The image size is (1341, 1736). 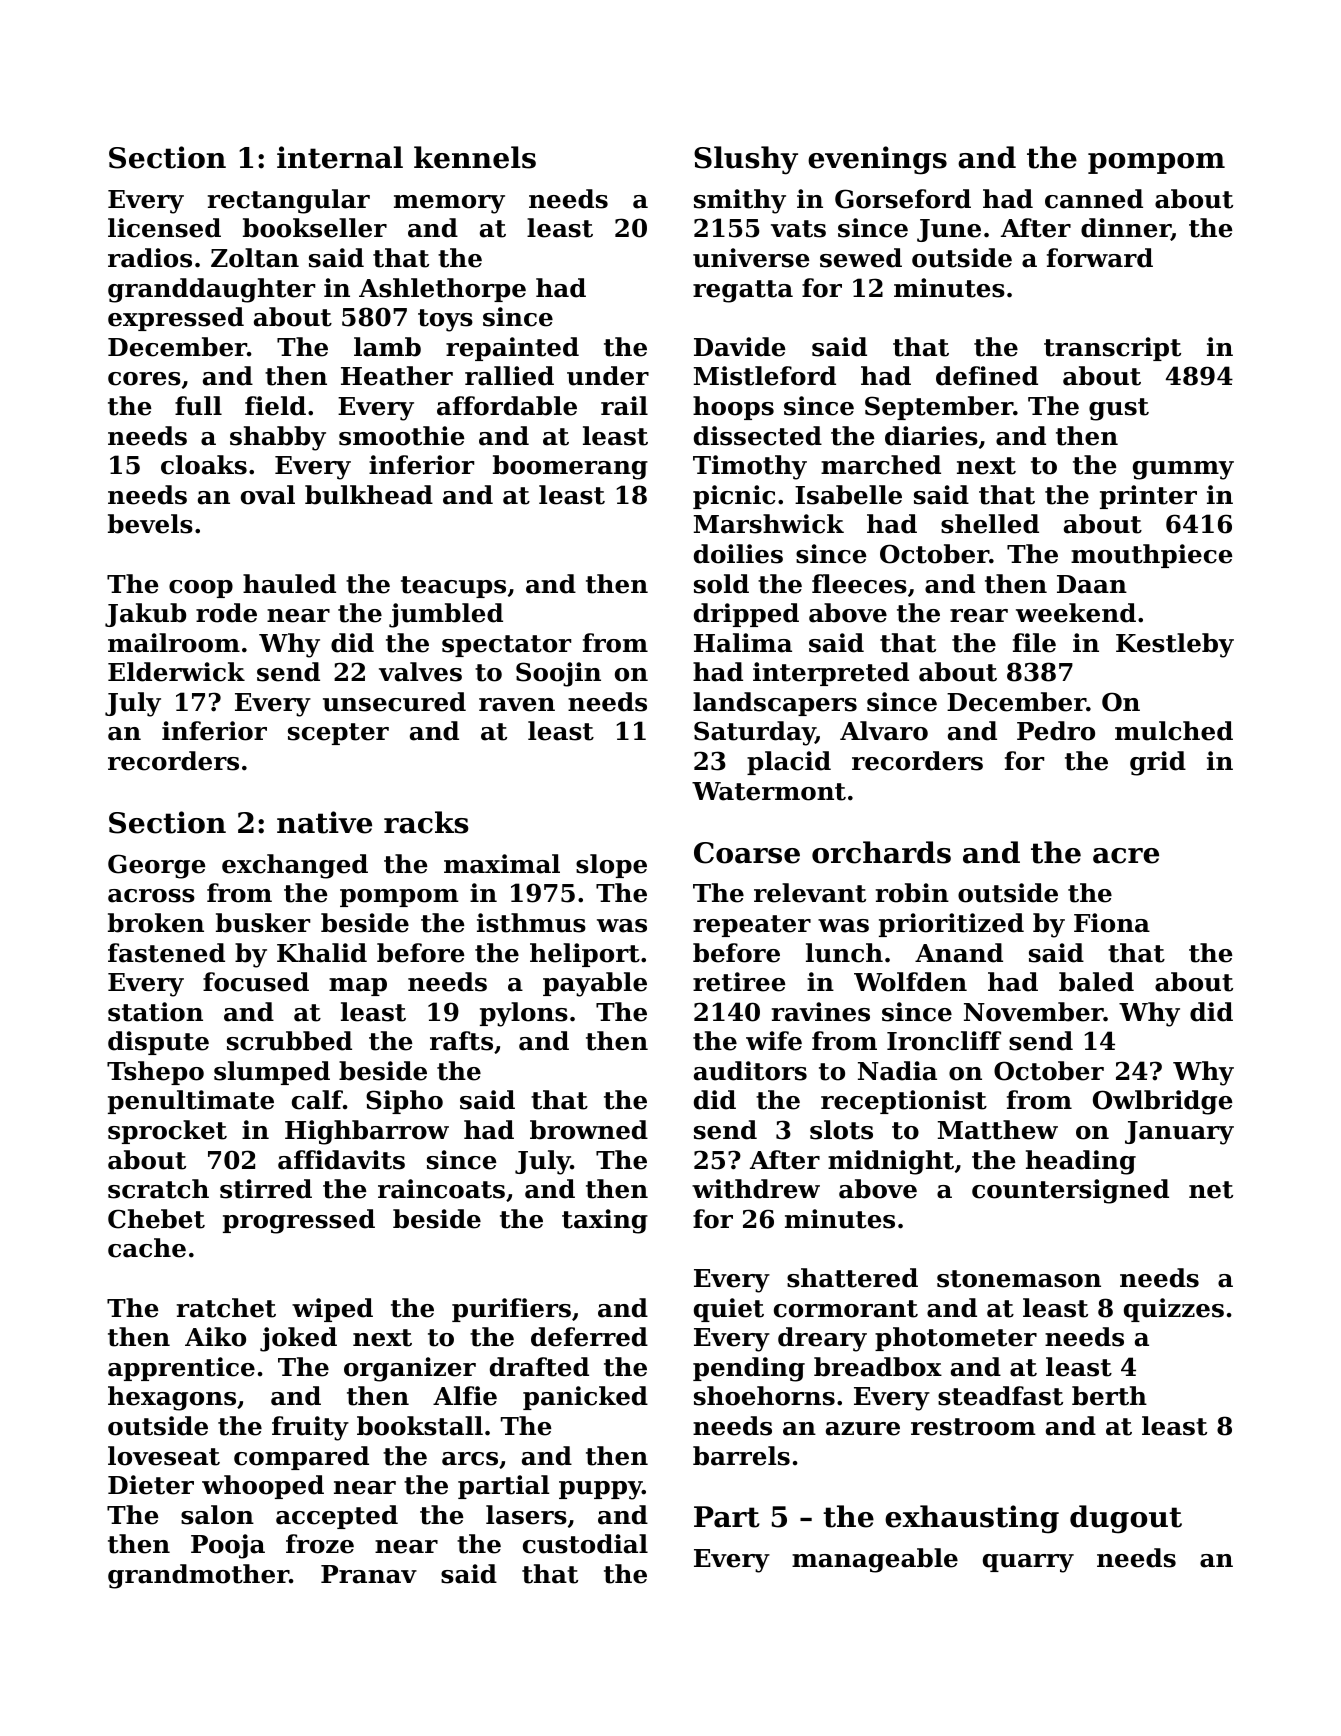 What do you see at coordinates (1174, 1310) in the screenshot?
I see `quizzes` at bounding box center [1174, 1310].
